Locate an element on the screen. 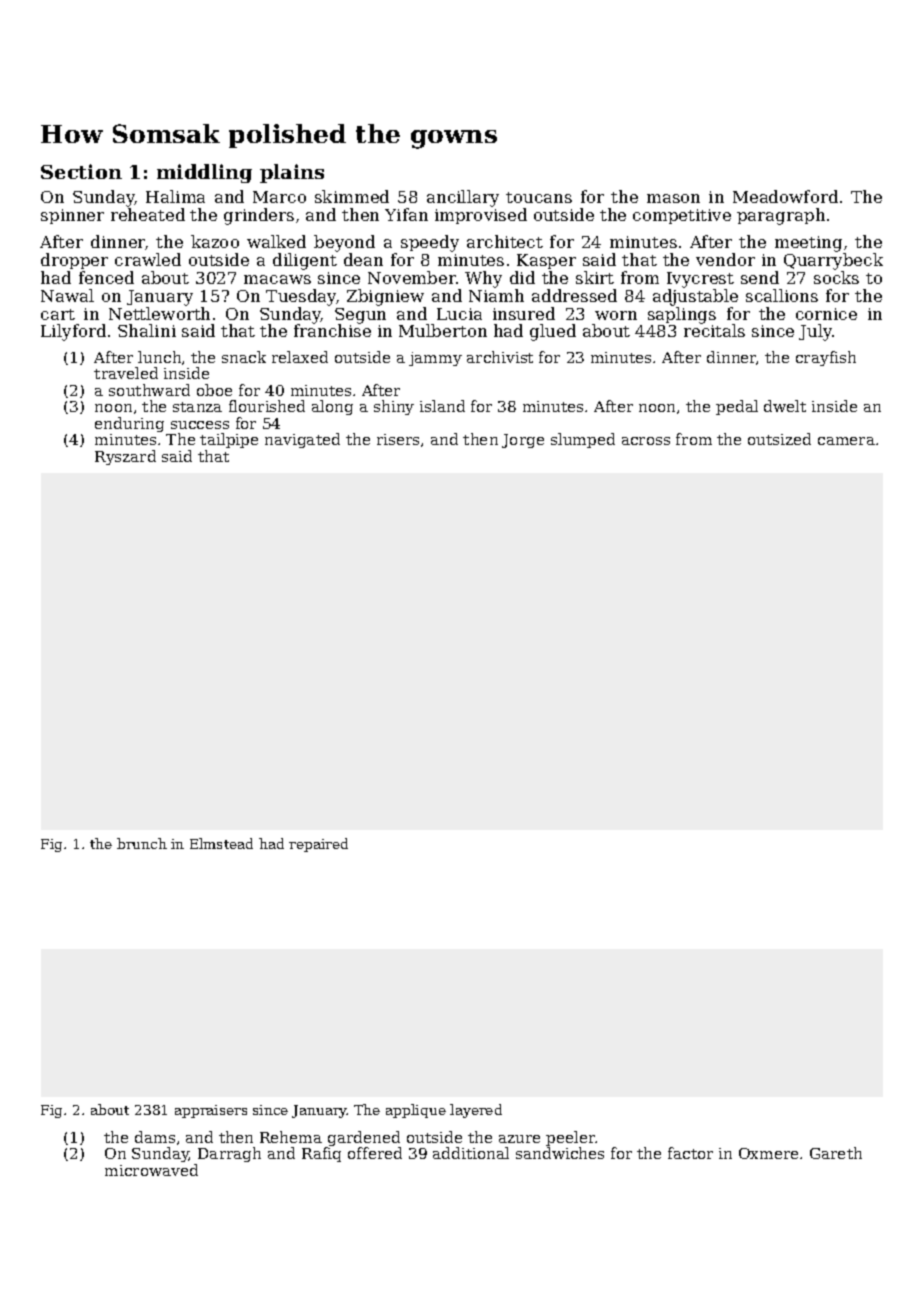 The width and height of the screenshot is (924, 1308). risers is located at coordinates (398, 439).
